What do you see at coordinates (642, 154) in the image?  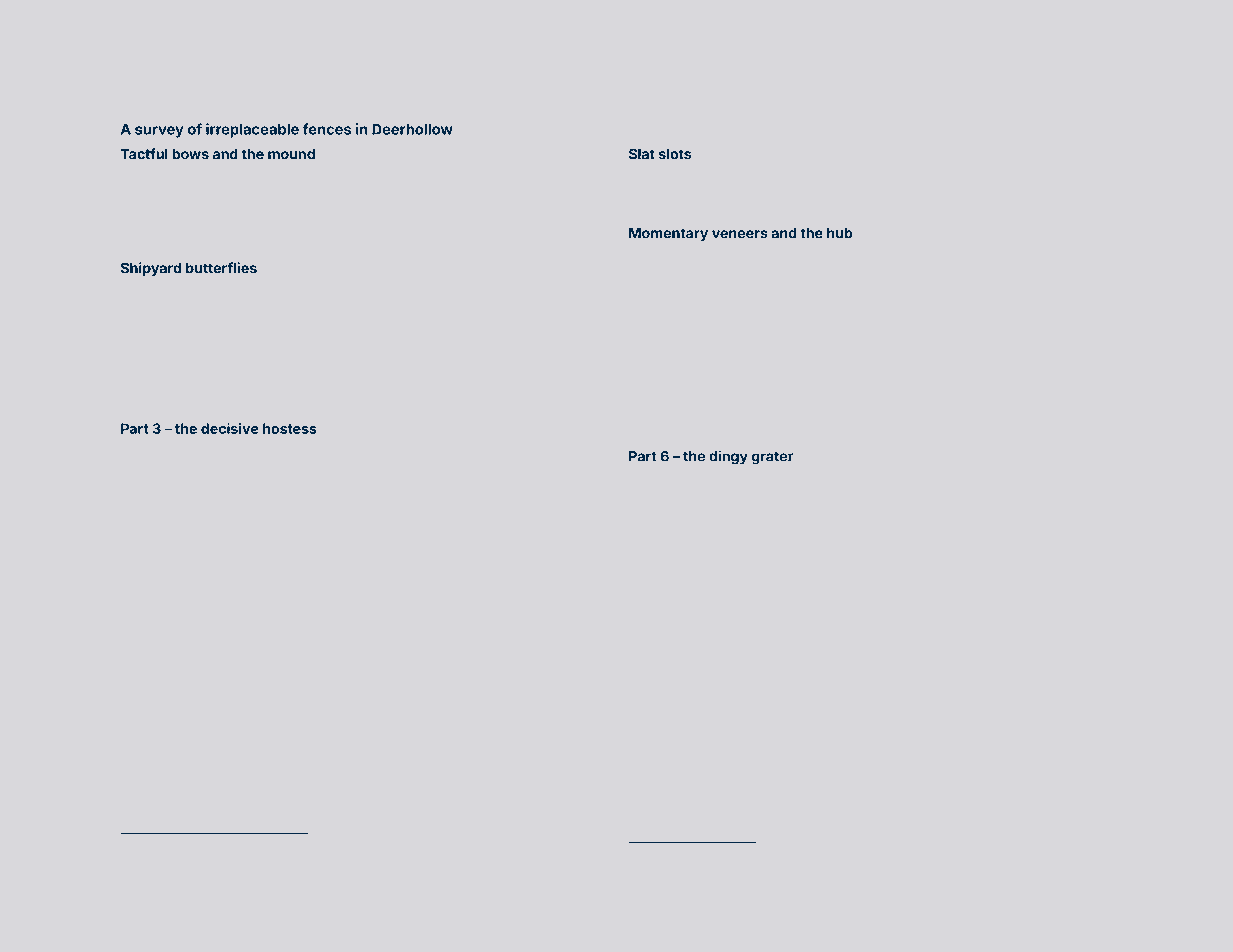 I see `Slat` at bounding box center [642, 154].
